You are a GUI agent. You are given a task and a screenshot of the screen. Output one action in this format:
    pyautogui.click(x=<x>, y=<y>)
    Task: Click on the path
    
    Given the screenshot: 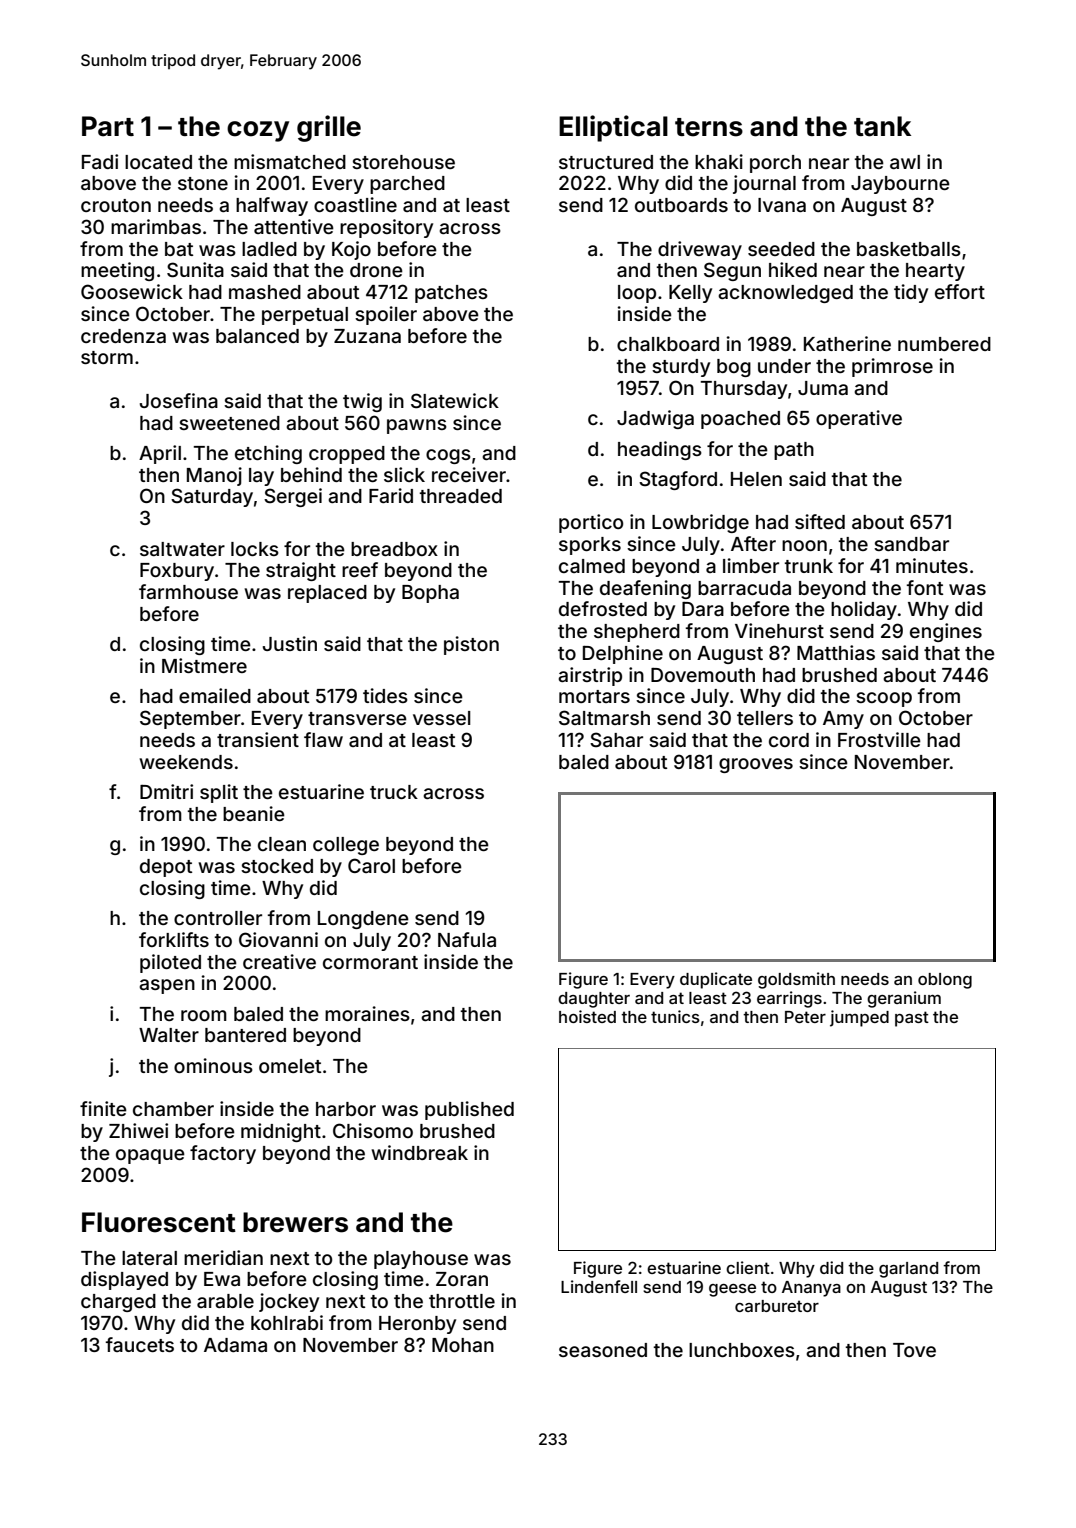 What is the action you would take?
    pyautogui.click(x=794, y=451)
